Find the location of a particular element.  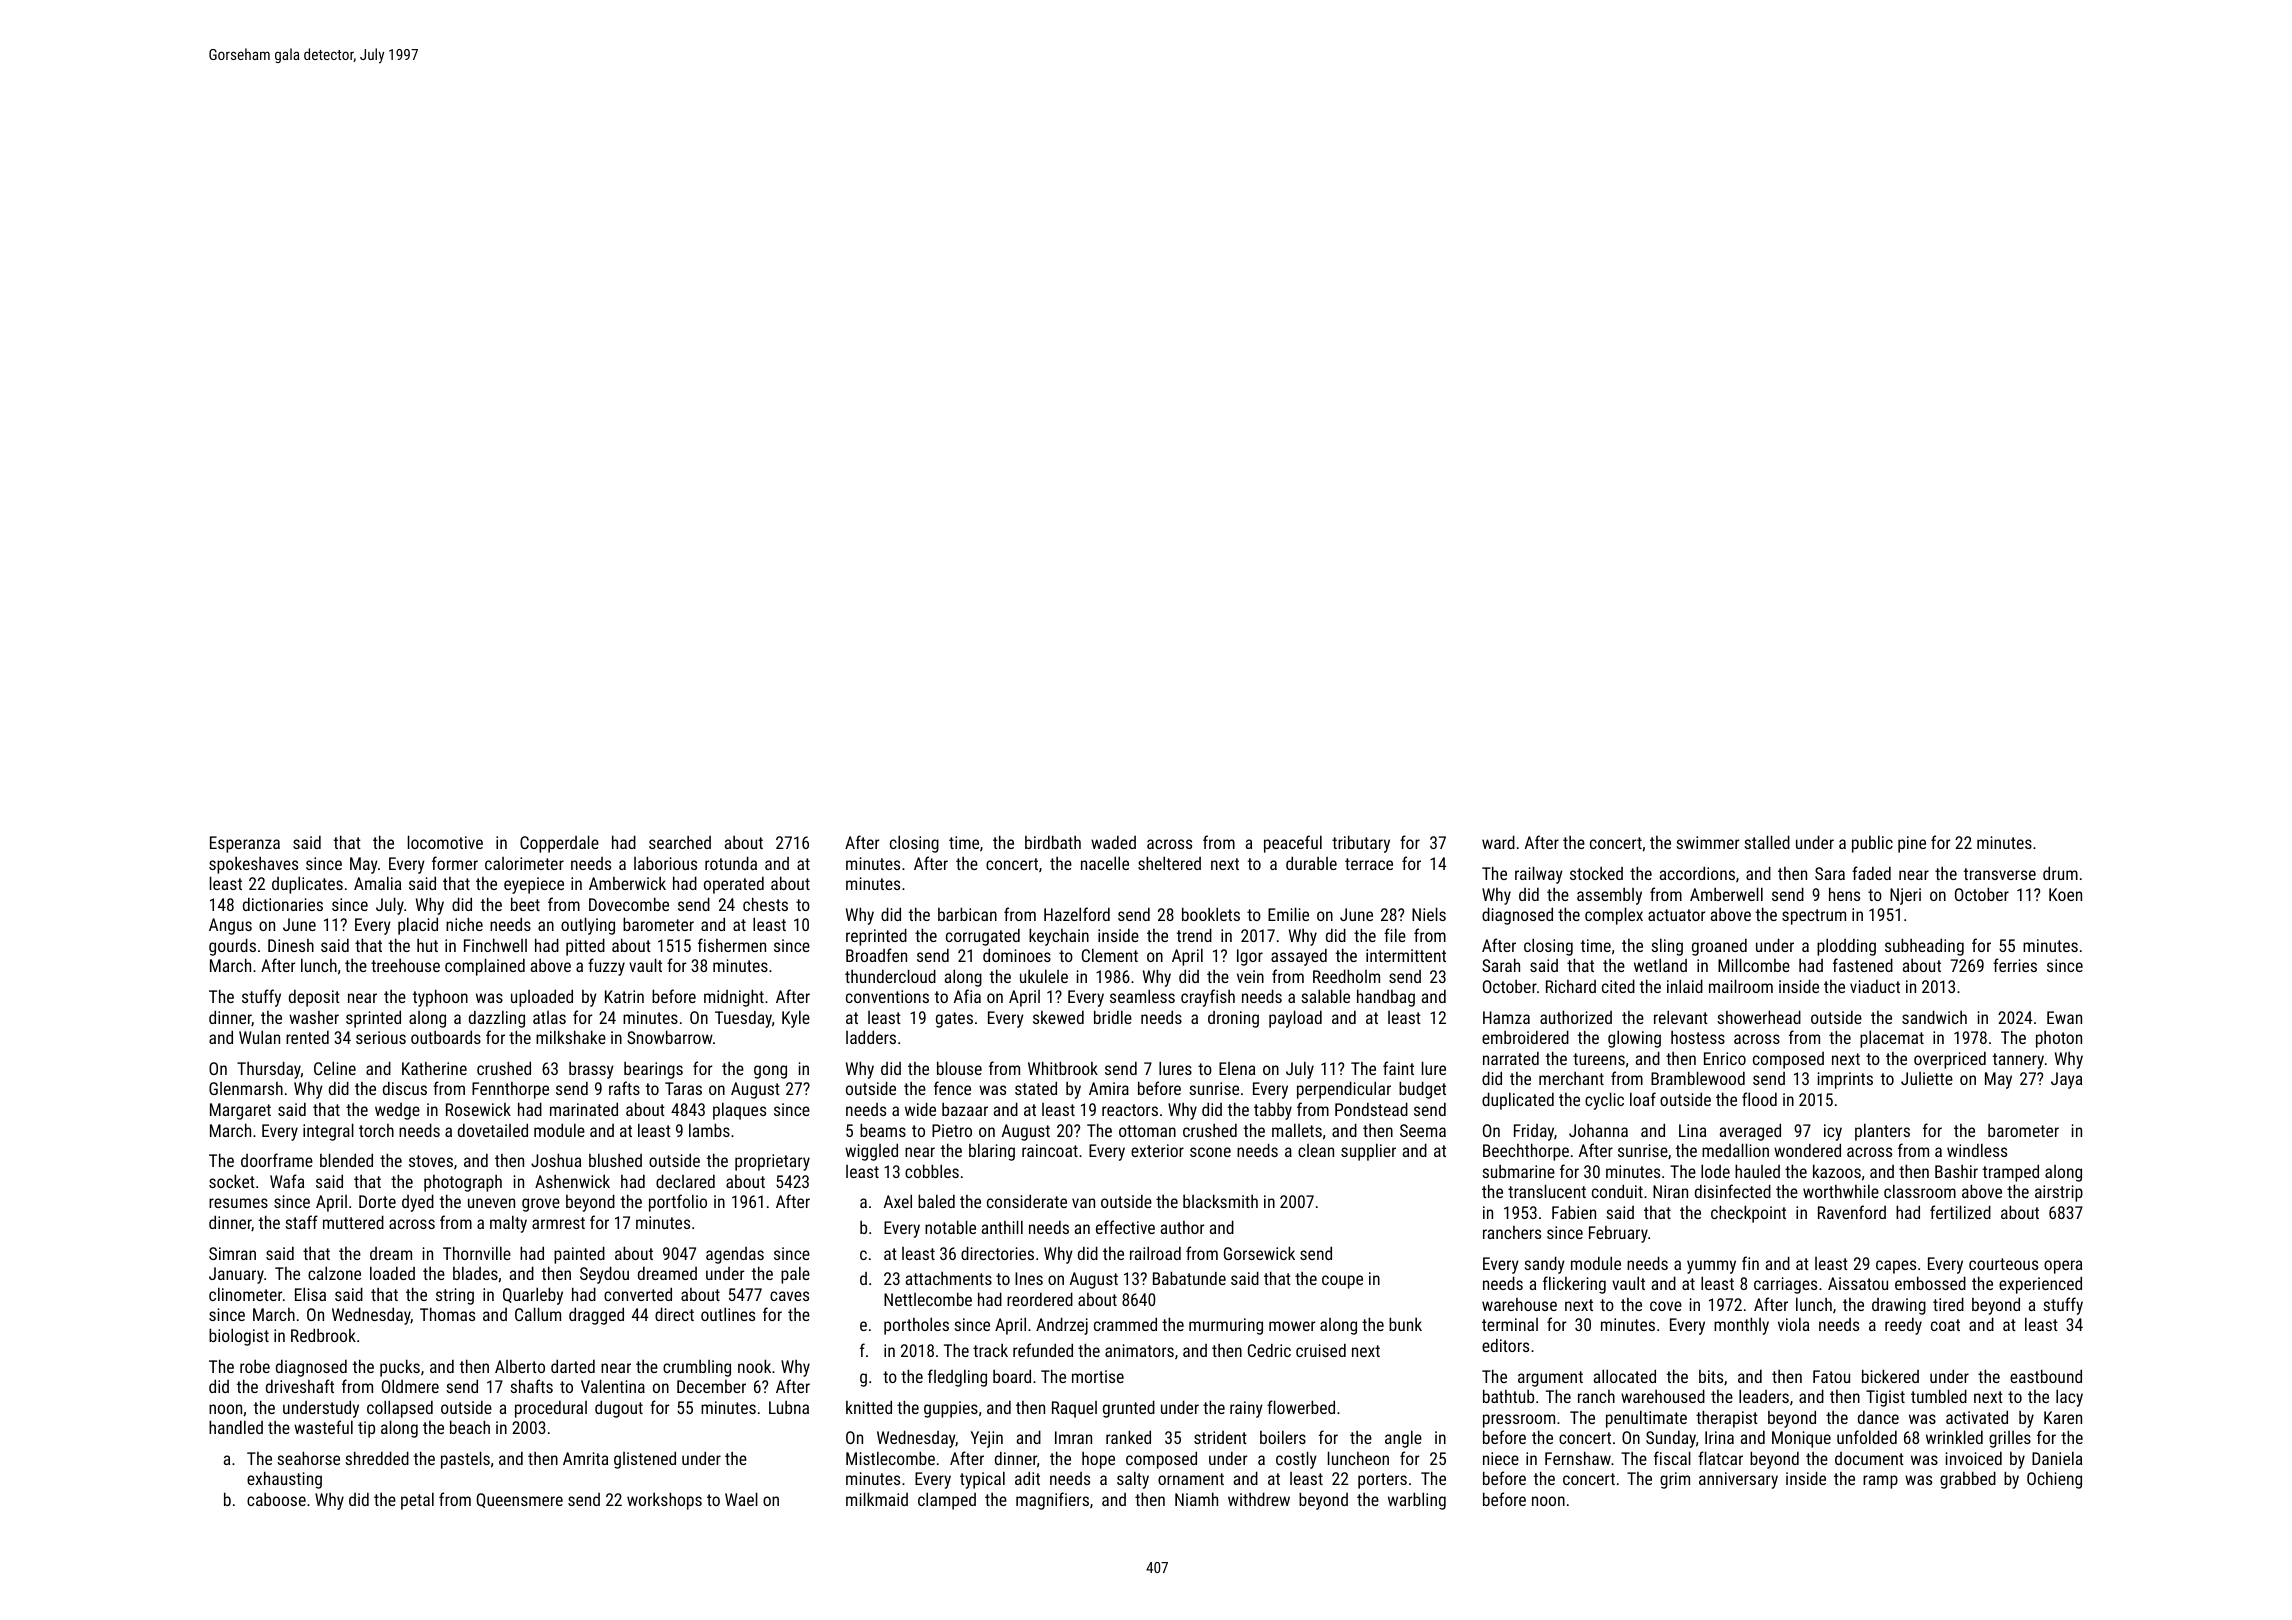

serious is located at coordinates (381, 1037).
